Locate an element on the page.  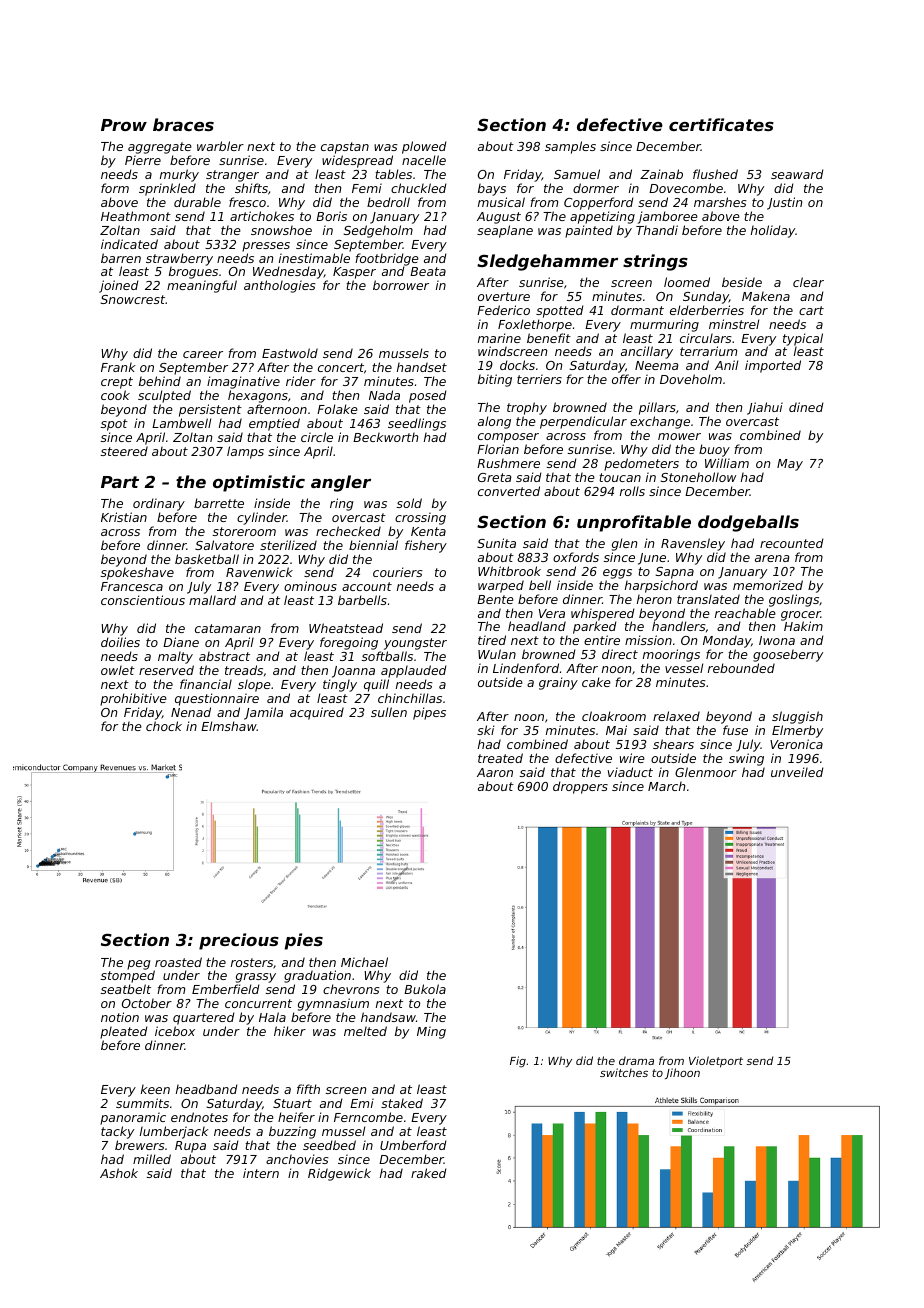
endnotes is located at coordinates (199, 1117).
